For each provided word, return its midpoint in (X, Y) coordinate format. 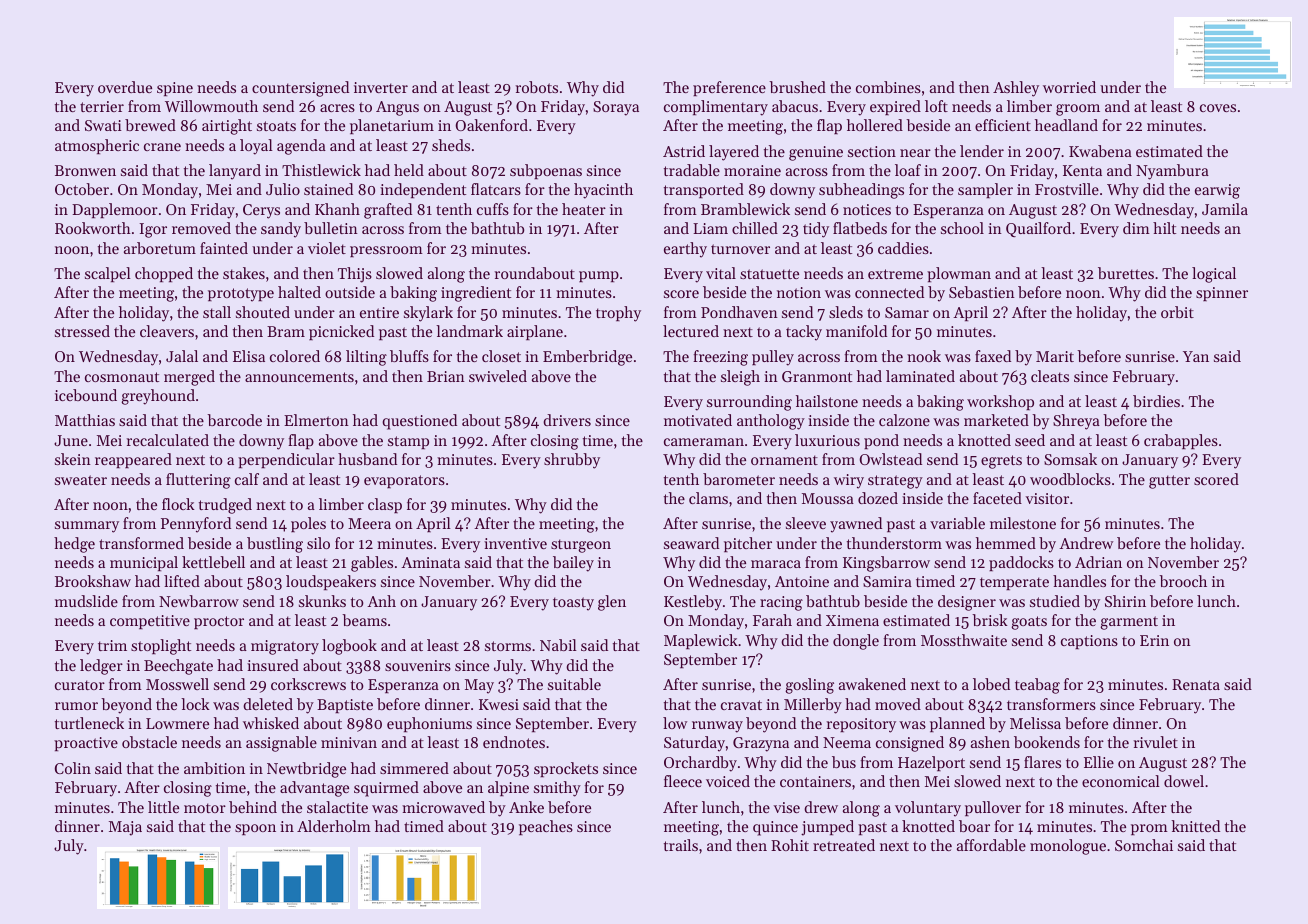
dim (1136, 228)
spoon (255, 829)
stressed (82, 331)
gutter (1169, 482)
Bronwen (85, 170)
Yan (1196, 356)
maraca (776, 564)
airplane (535, 332)
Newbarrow (199, 601)
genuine (816, 153)
